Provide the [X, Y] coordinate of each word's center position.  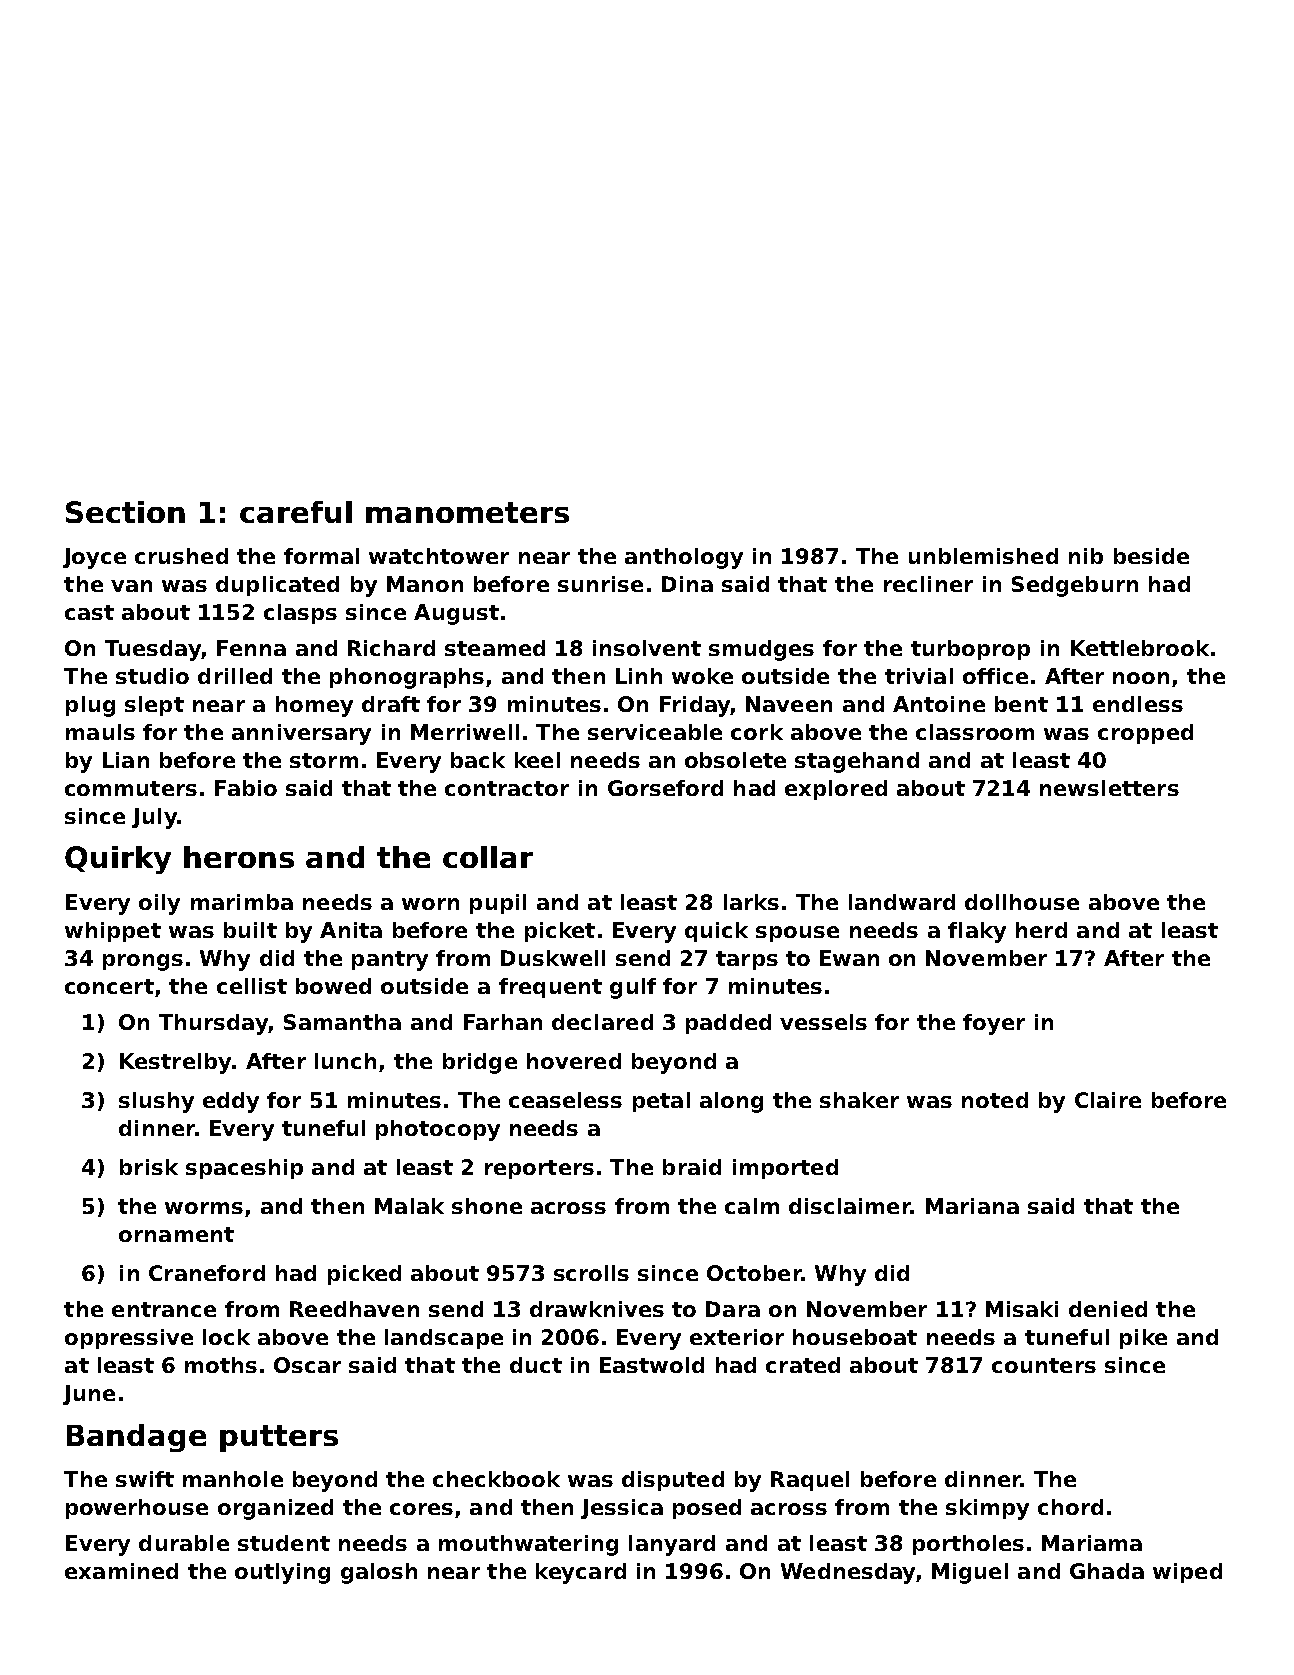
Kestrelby [175, 1063]
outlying [282, 1573]
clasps [300, 614]
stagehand [857, 762]
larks [751, 902]
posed [707, 1509]
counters [1044, 1365]
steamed [495, 648]
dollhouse [1022, 902]
